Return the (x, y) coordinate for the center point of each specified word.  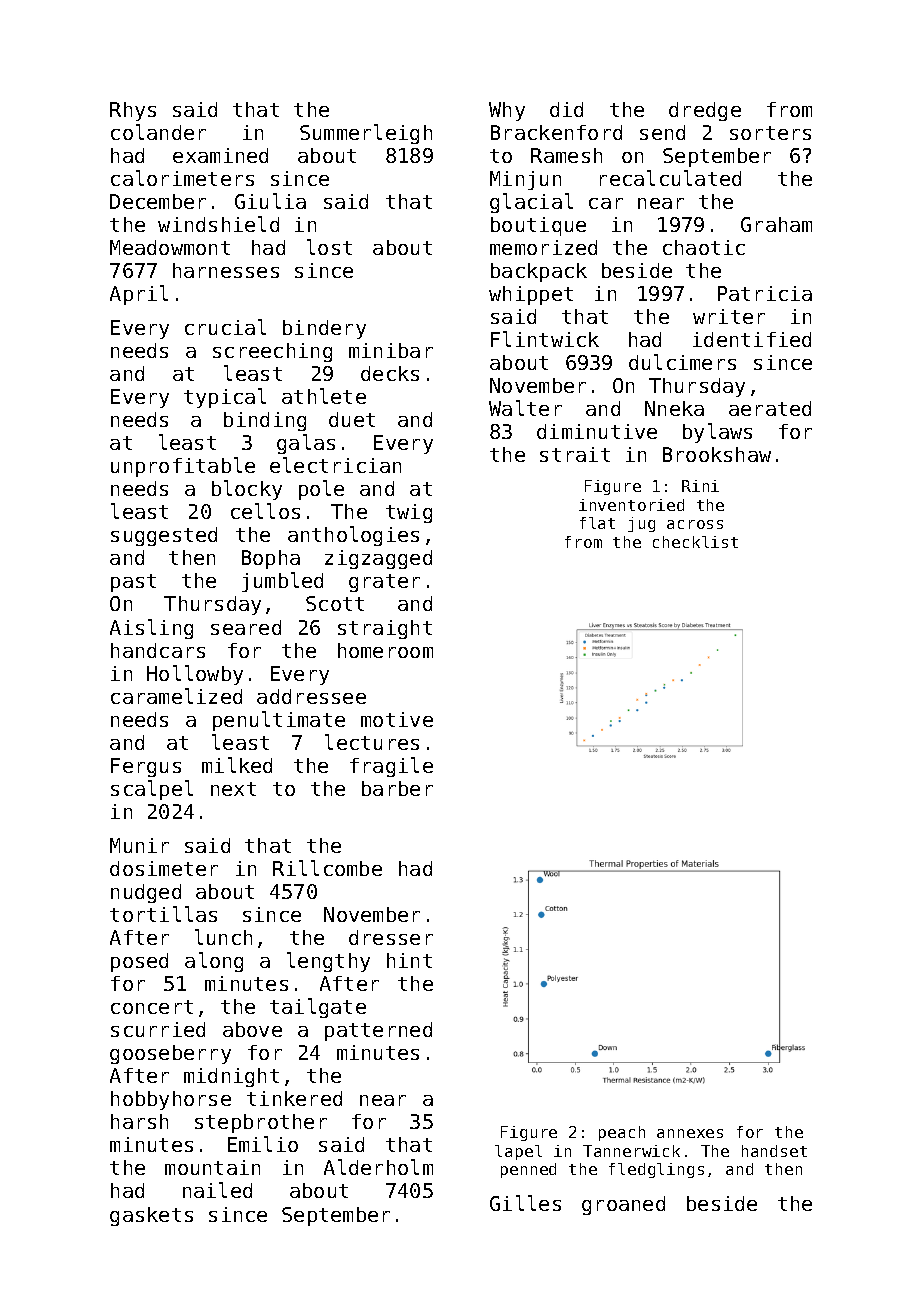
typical (225, 398)
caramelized (176, 696)
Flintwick (545, 339)
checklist (695, 542)
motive (397, 719)
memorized (543, 247)
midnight (231, 1077)
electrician (335, 465)
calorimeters (182, 178)
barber (397, 788)
